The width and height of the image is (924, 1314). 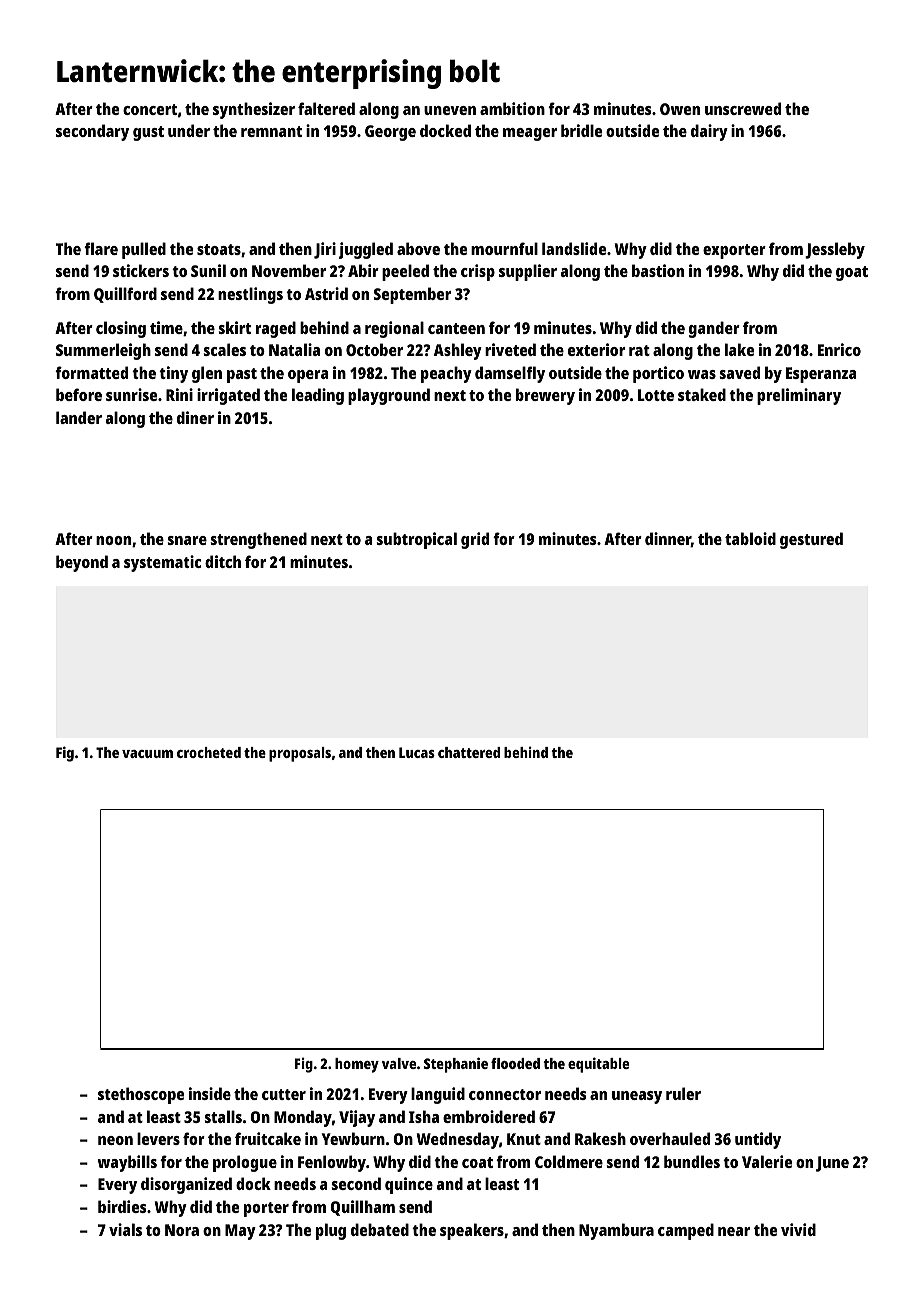 I want to click on supplier, so click(x=528, y=272).
